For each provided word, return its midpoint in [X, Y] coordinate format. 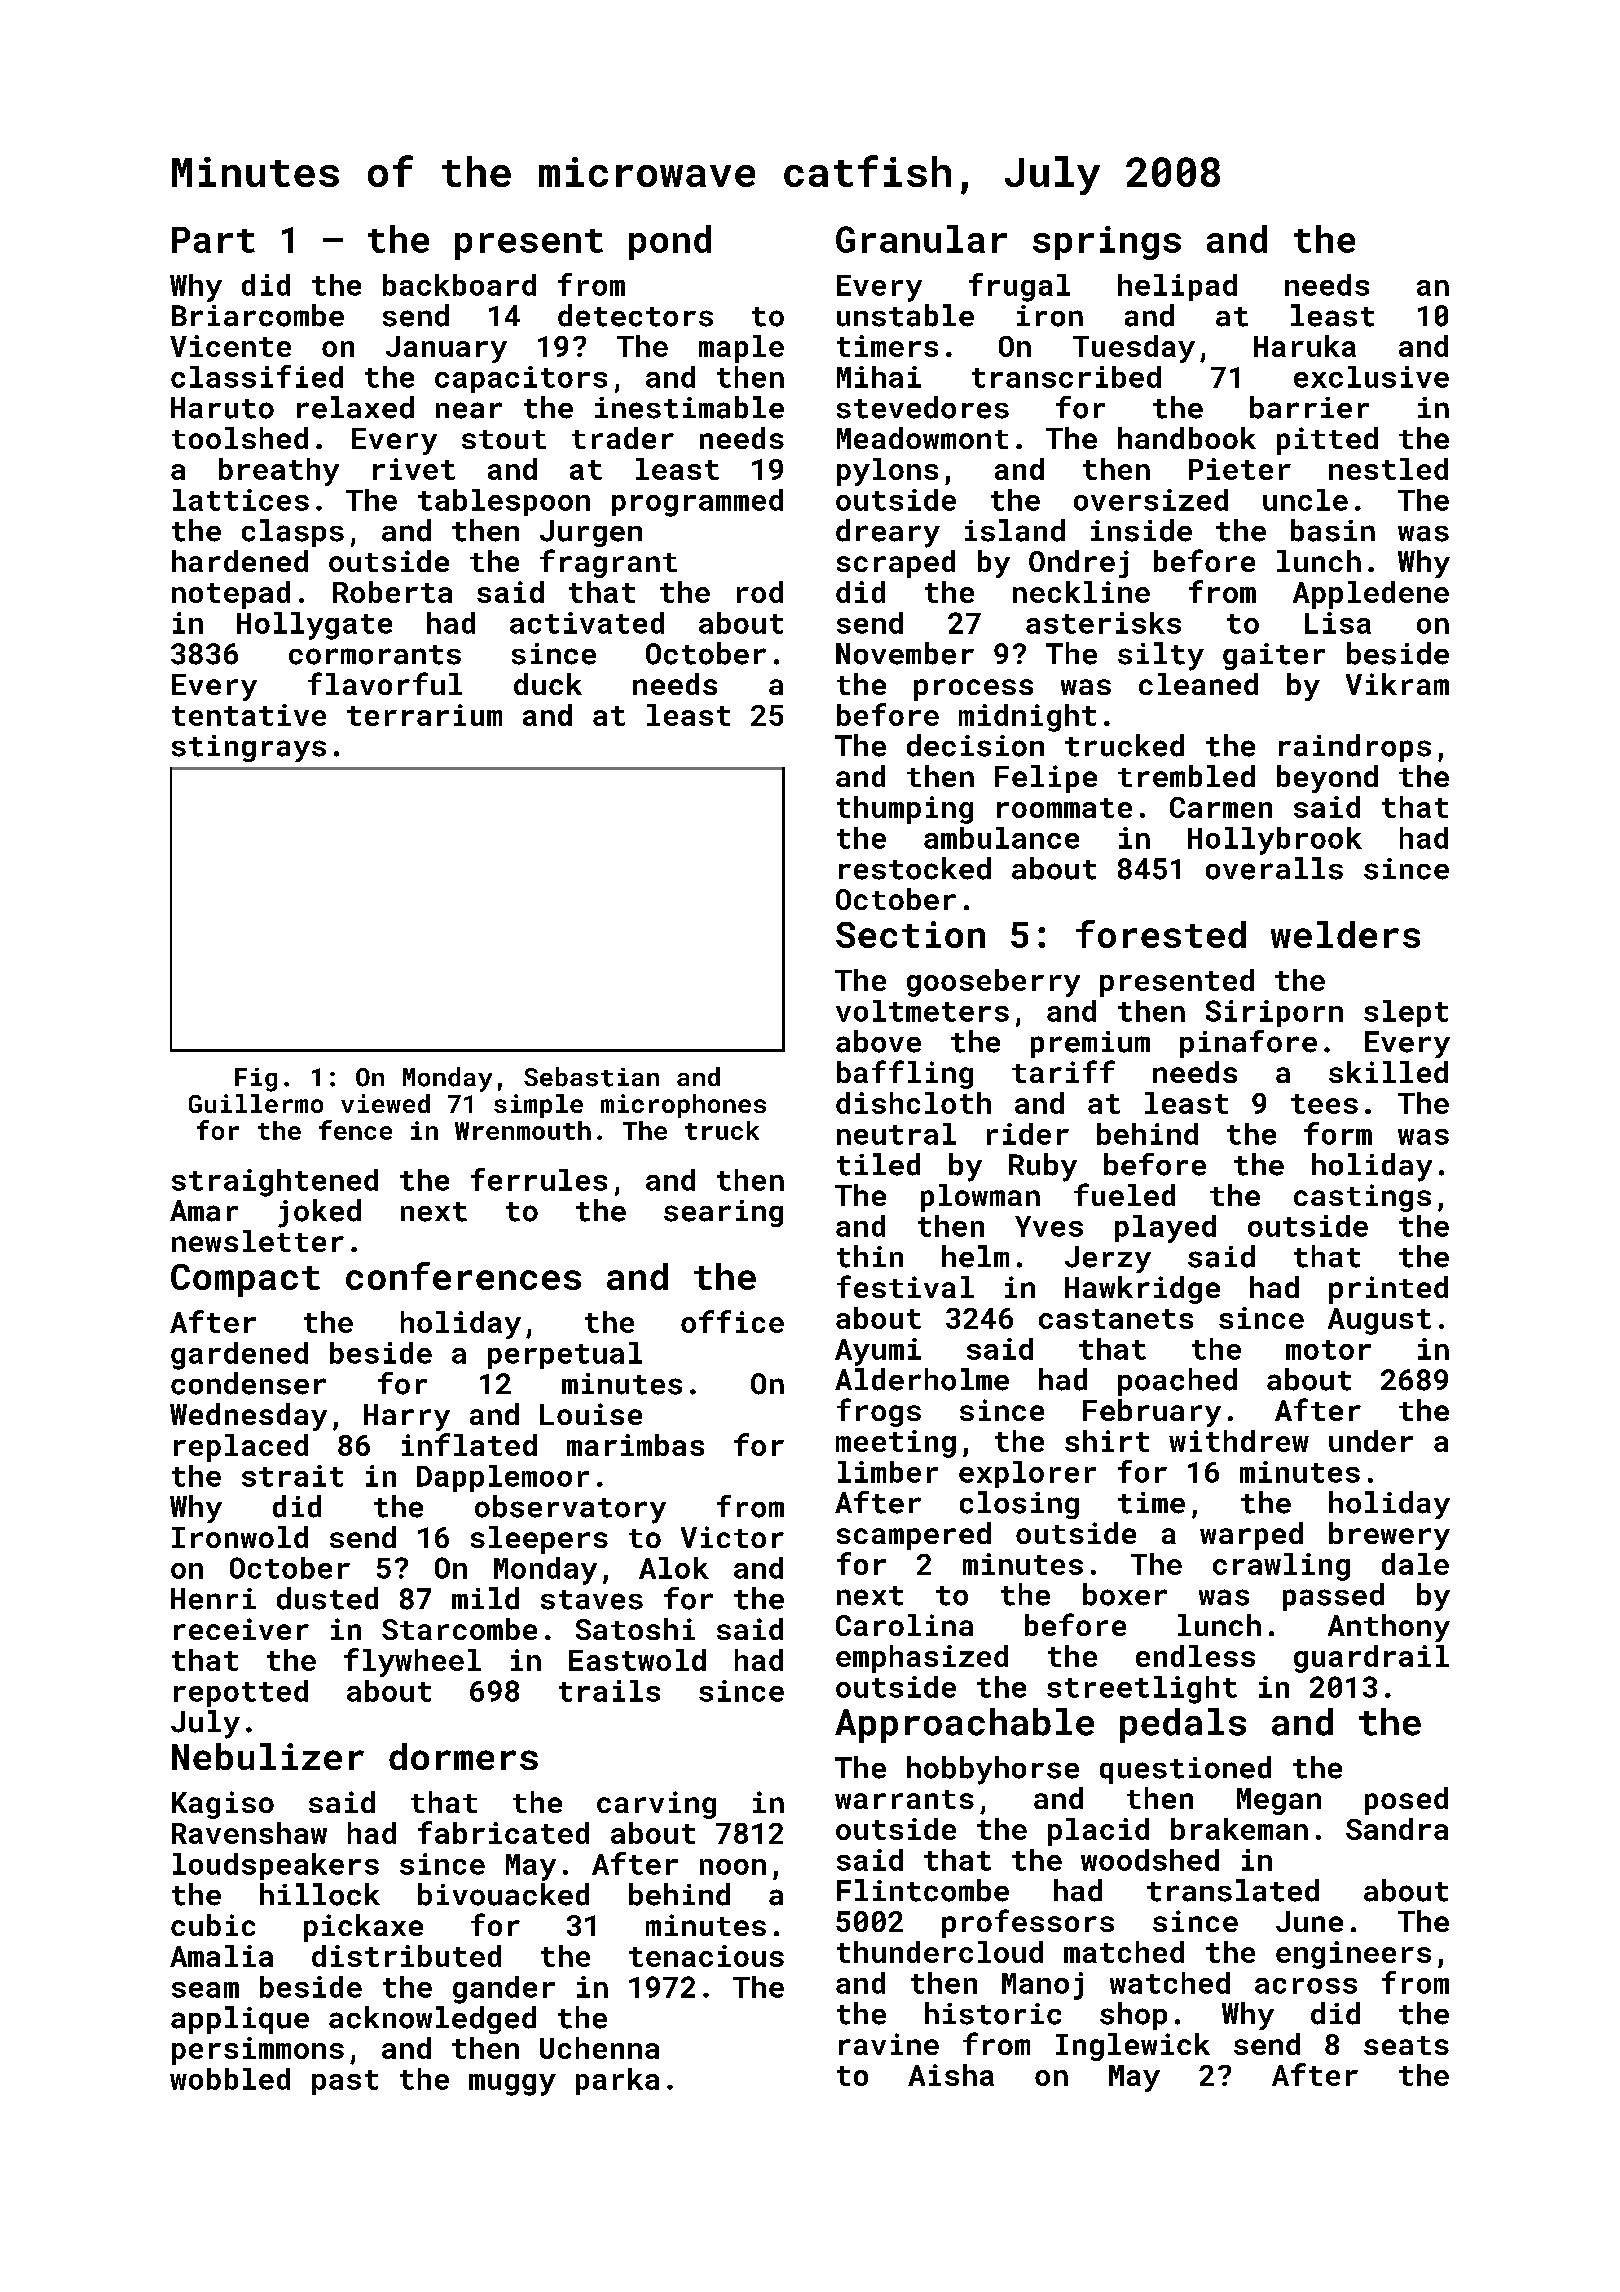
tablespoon [504, 502]
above [878, 1041]
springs [1107, 243]
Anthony [1389, 1628]
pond [670, 242]
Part [213, 240]
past [345, 2082]
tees [1324, 1104]
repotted [241, 1693]
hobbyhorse [993, 1770]
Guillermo [256, 1103]
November [905, 653]
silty [1161, 656]
